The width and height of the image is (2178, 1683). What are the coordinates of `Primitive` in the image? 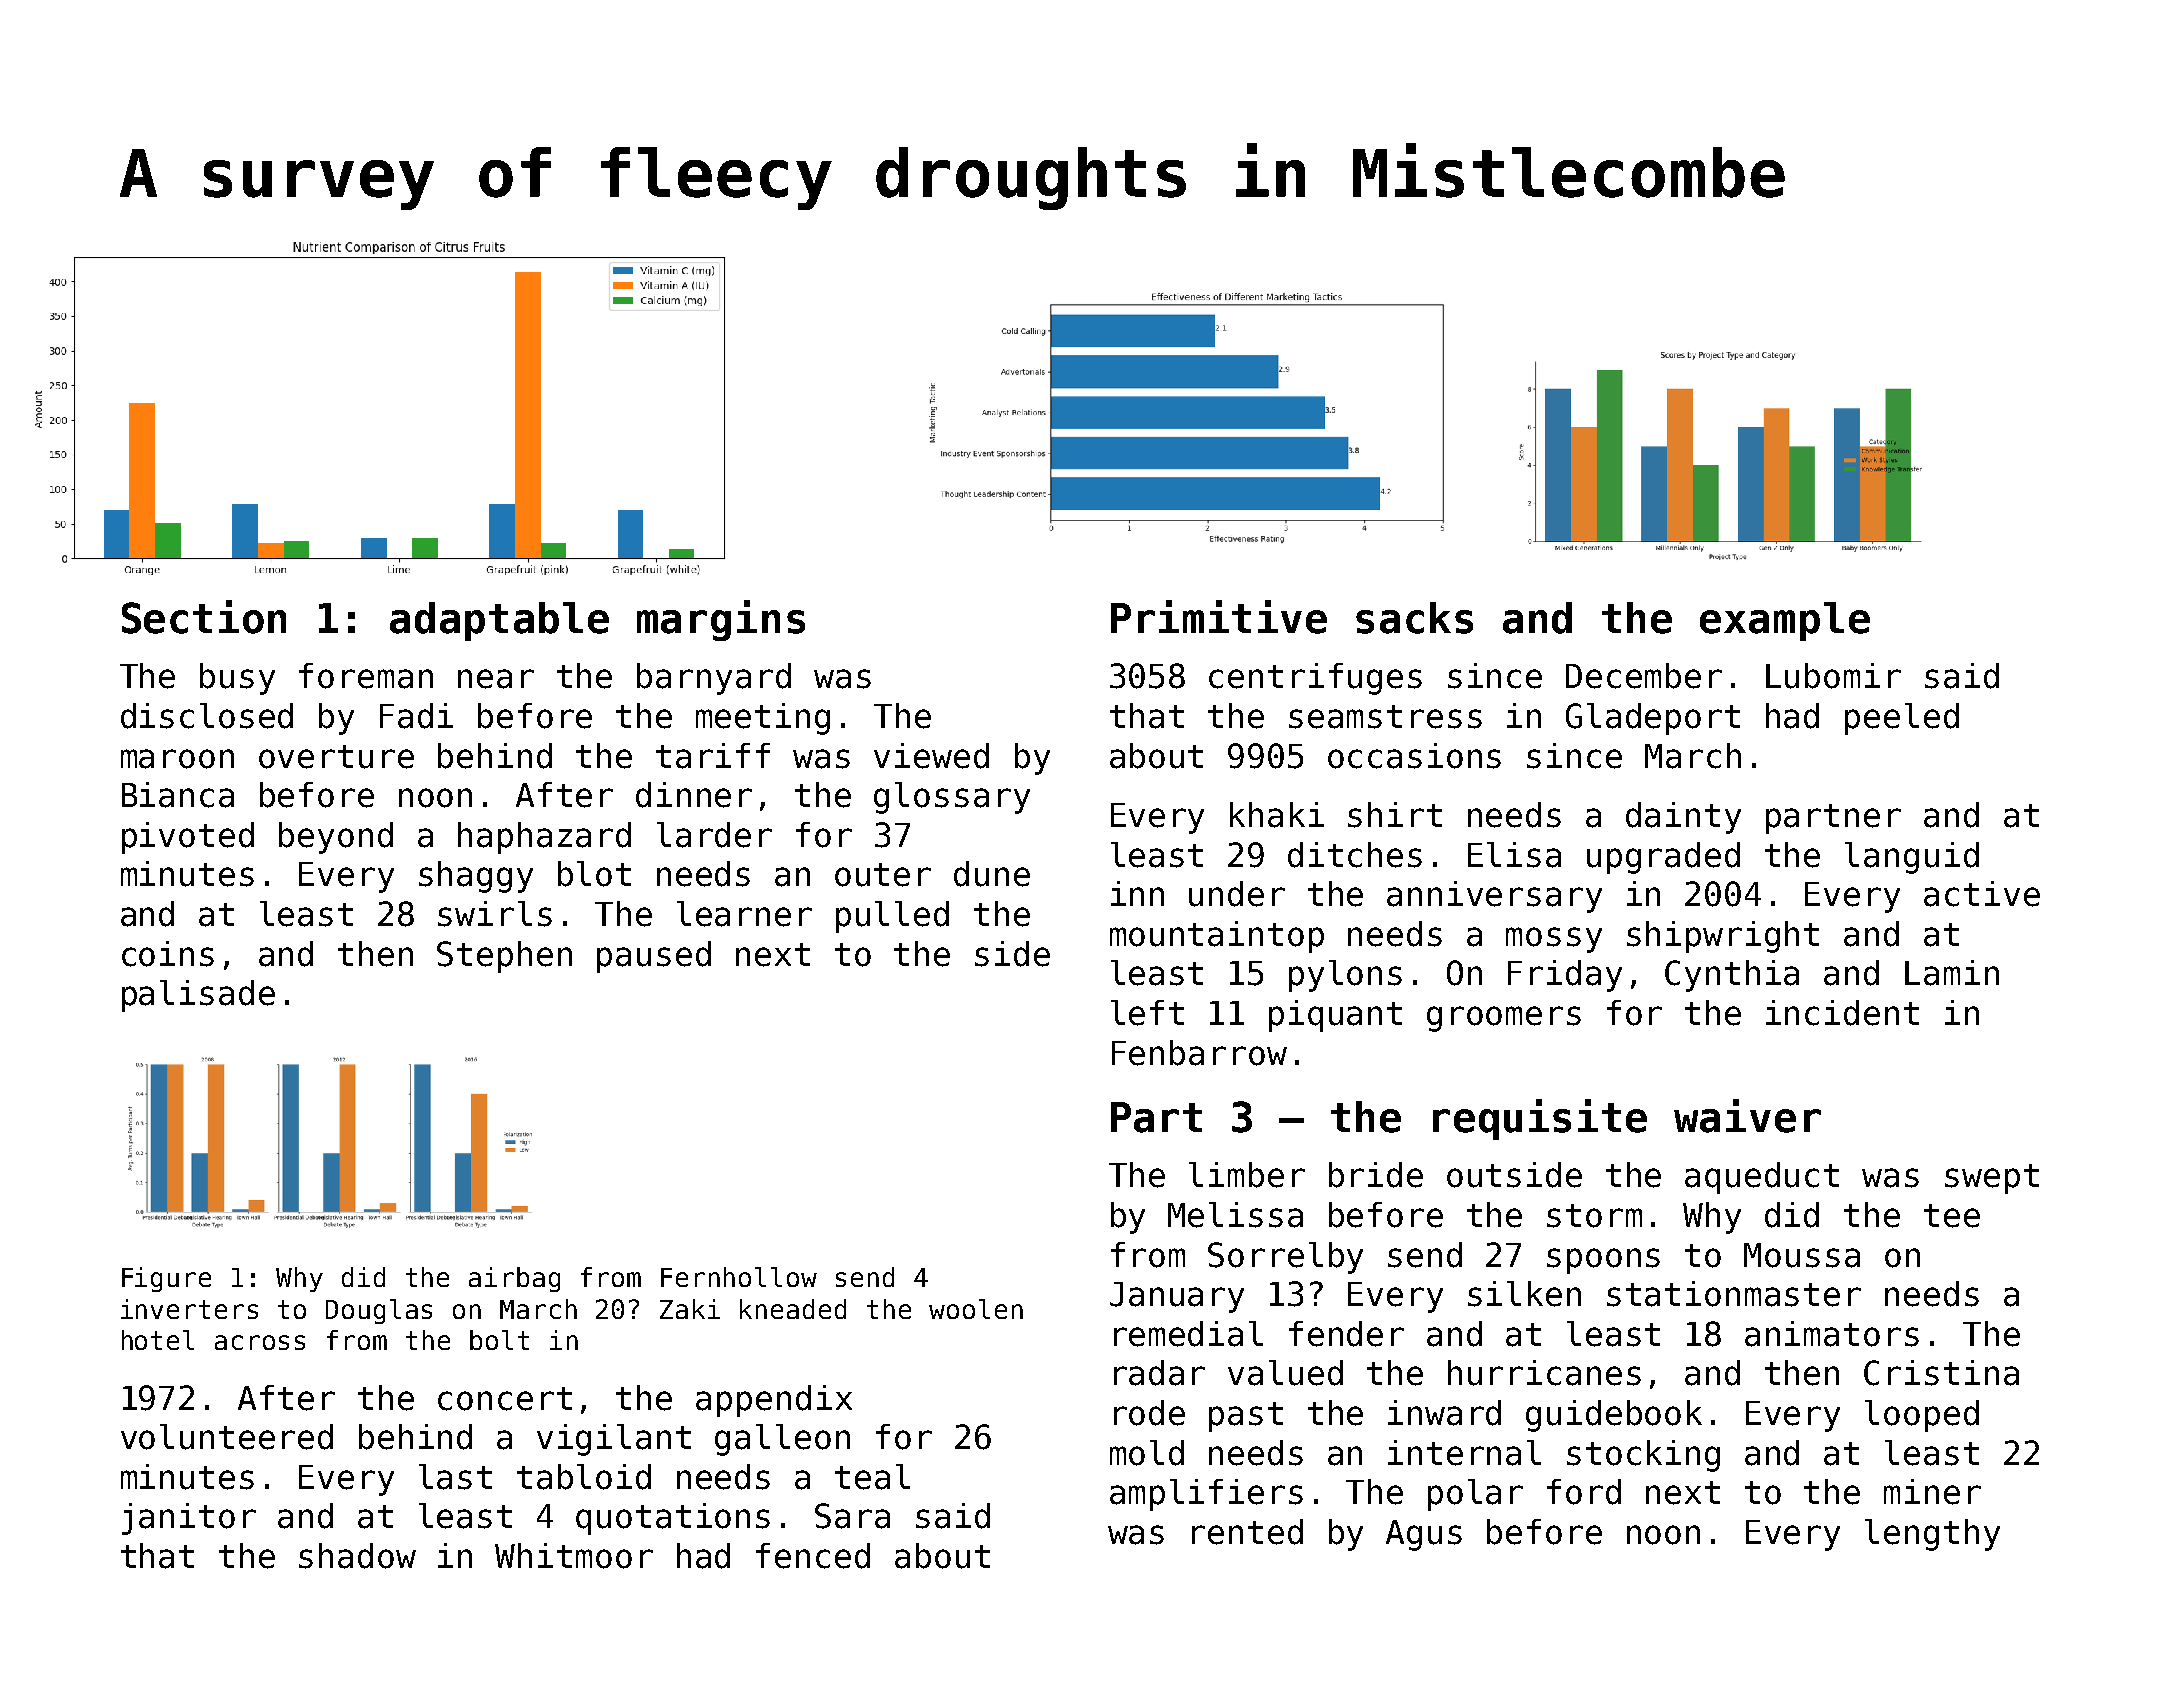 It's located at (1219, 617).
